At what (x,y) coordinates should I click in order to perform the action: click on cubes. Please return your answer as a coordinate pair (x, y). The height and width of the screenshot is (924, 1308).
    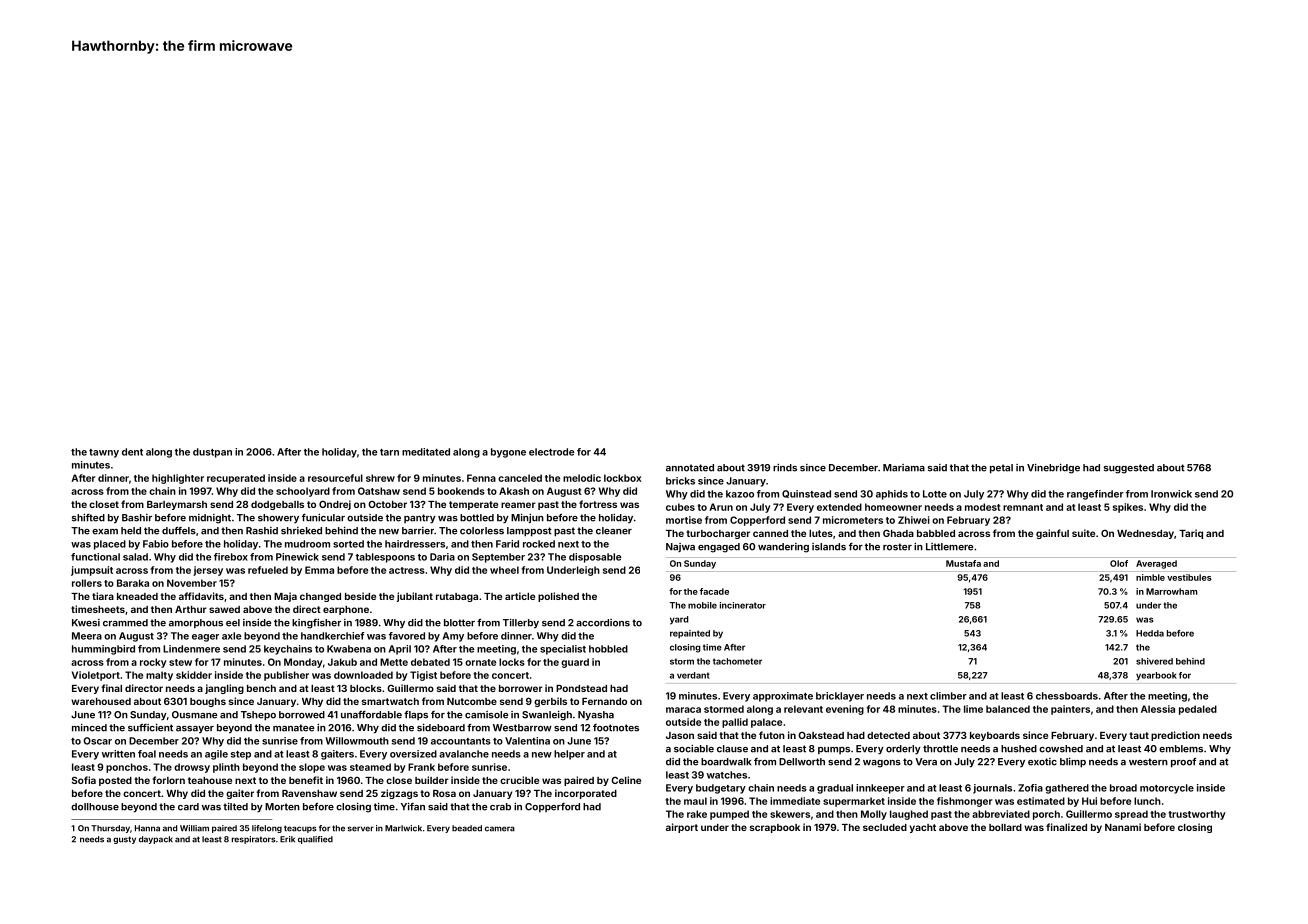
    Looking at the image, I should click on (680, 507).
